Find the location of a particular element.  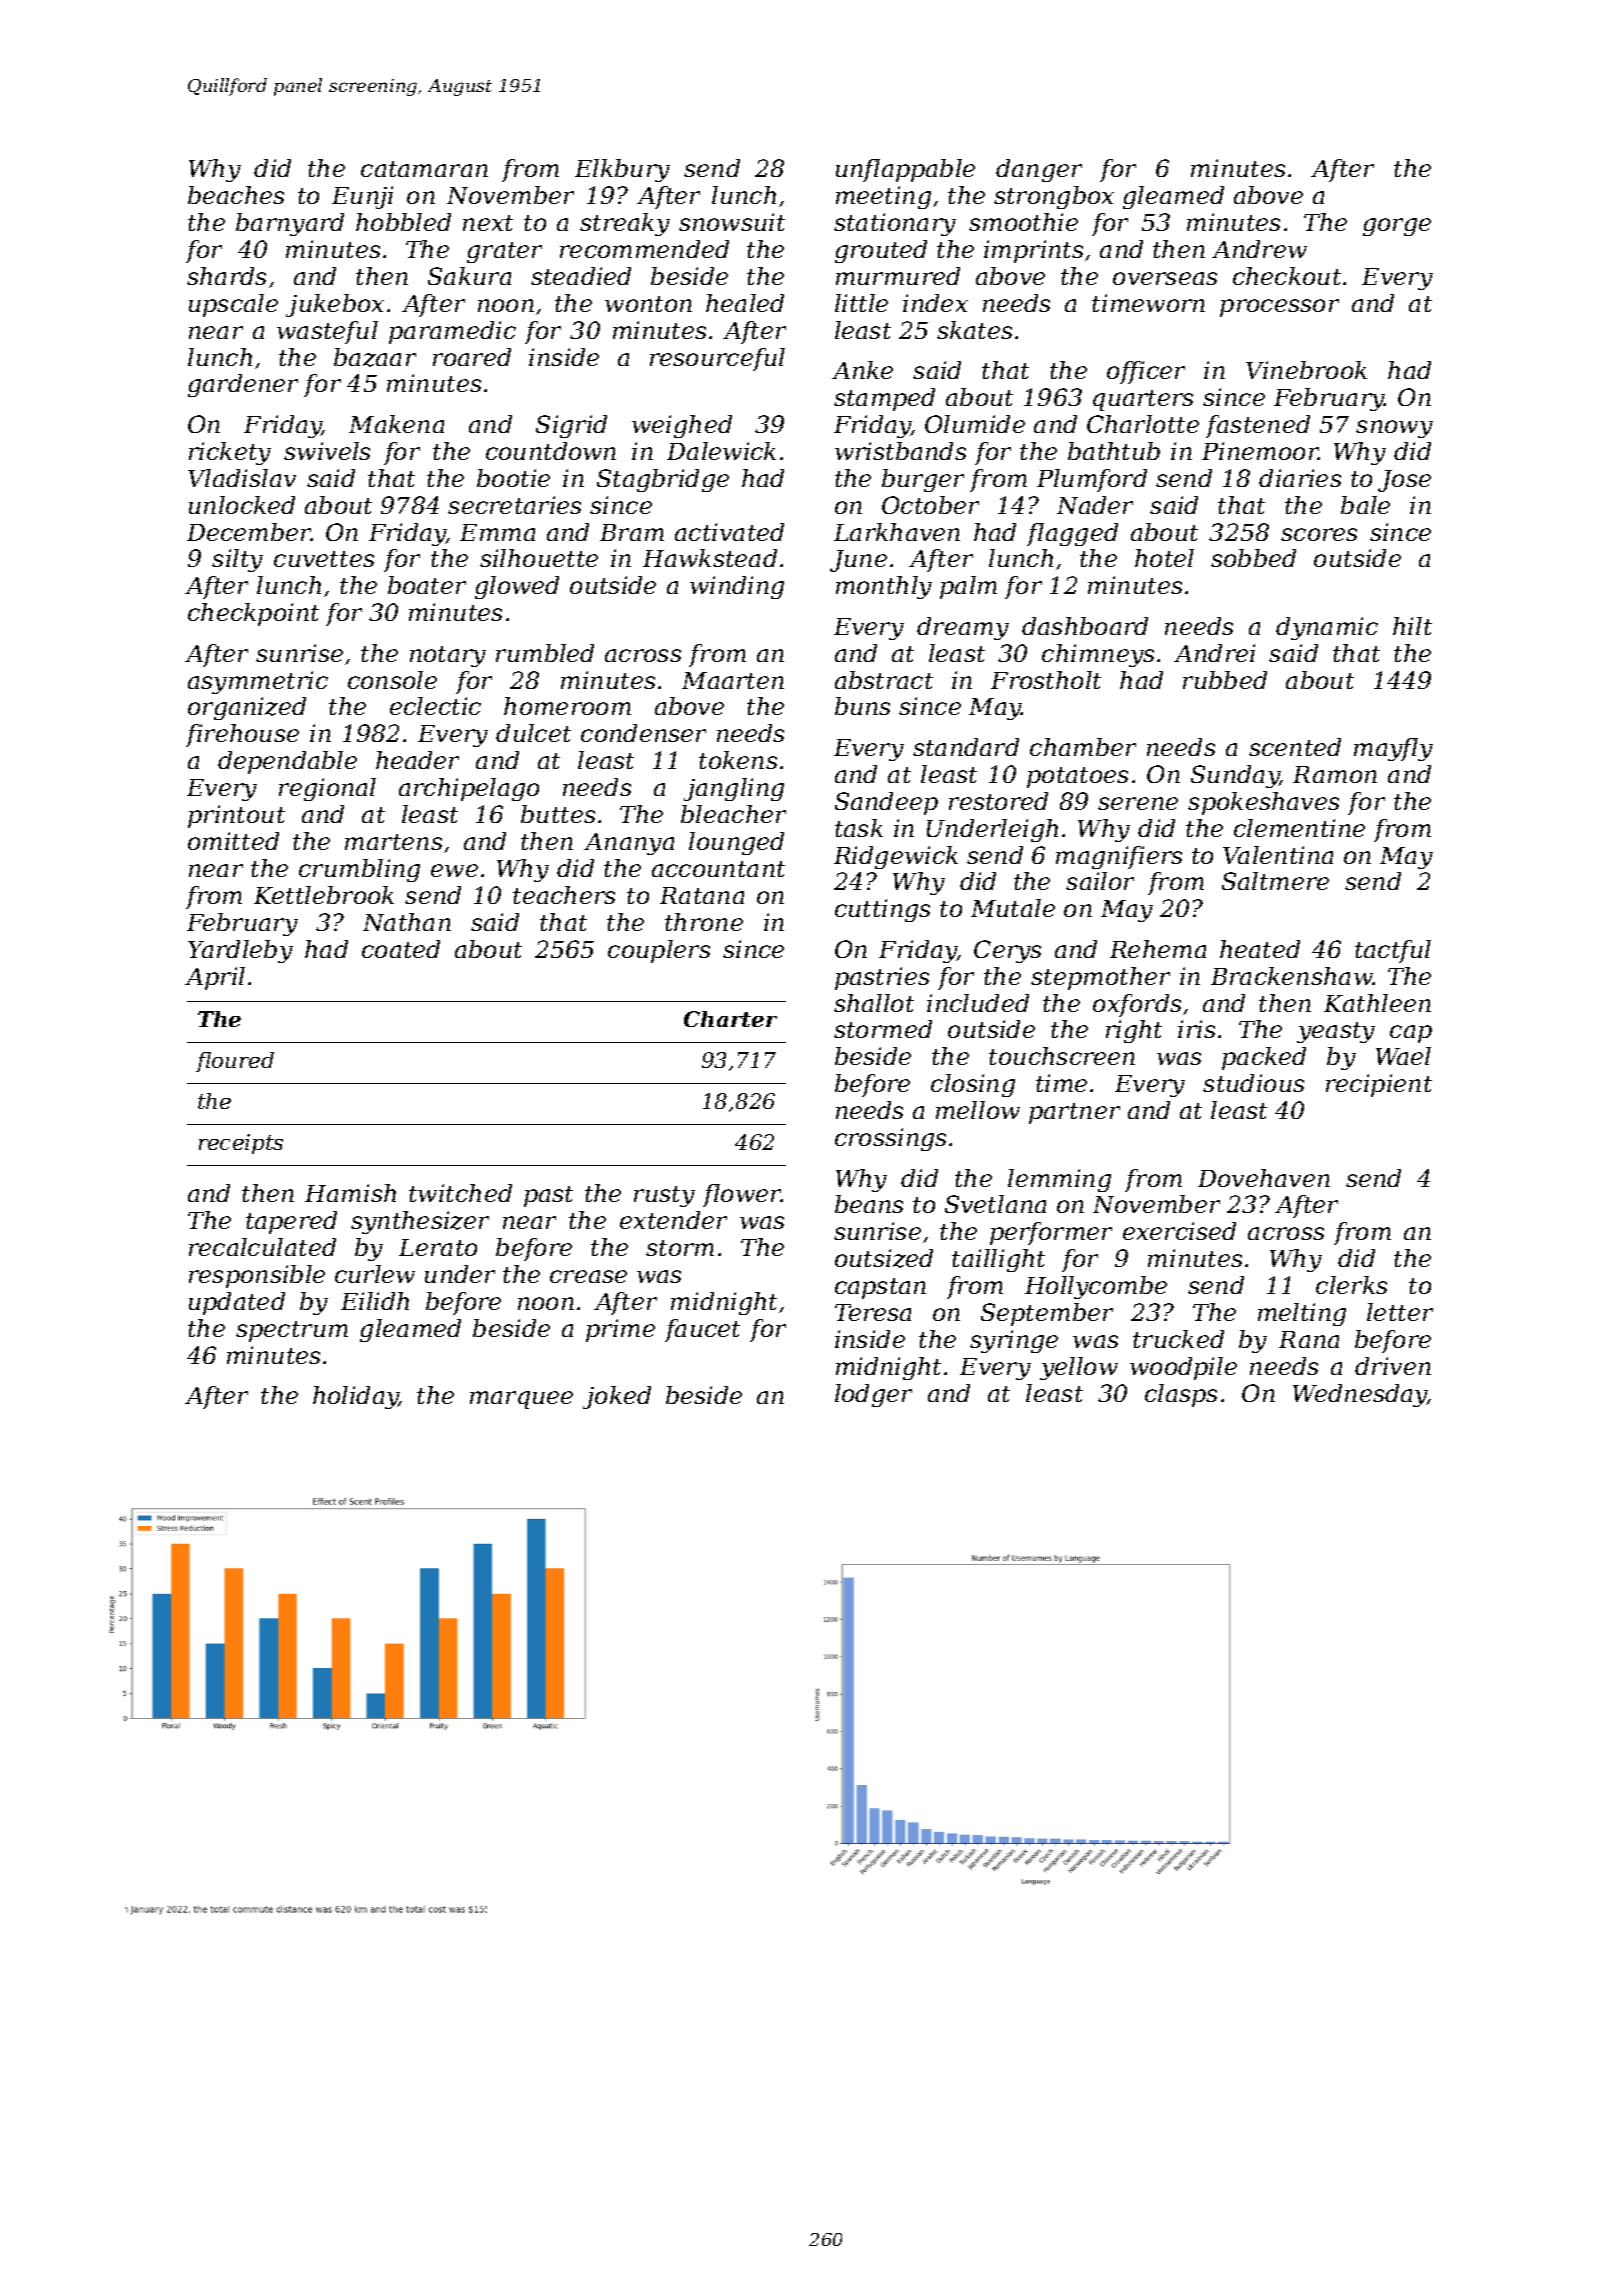

Ananya is located at coordinates (629, 844).
